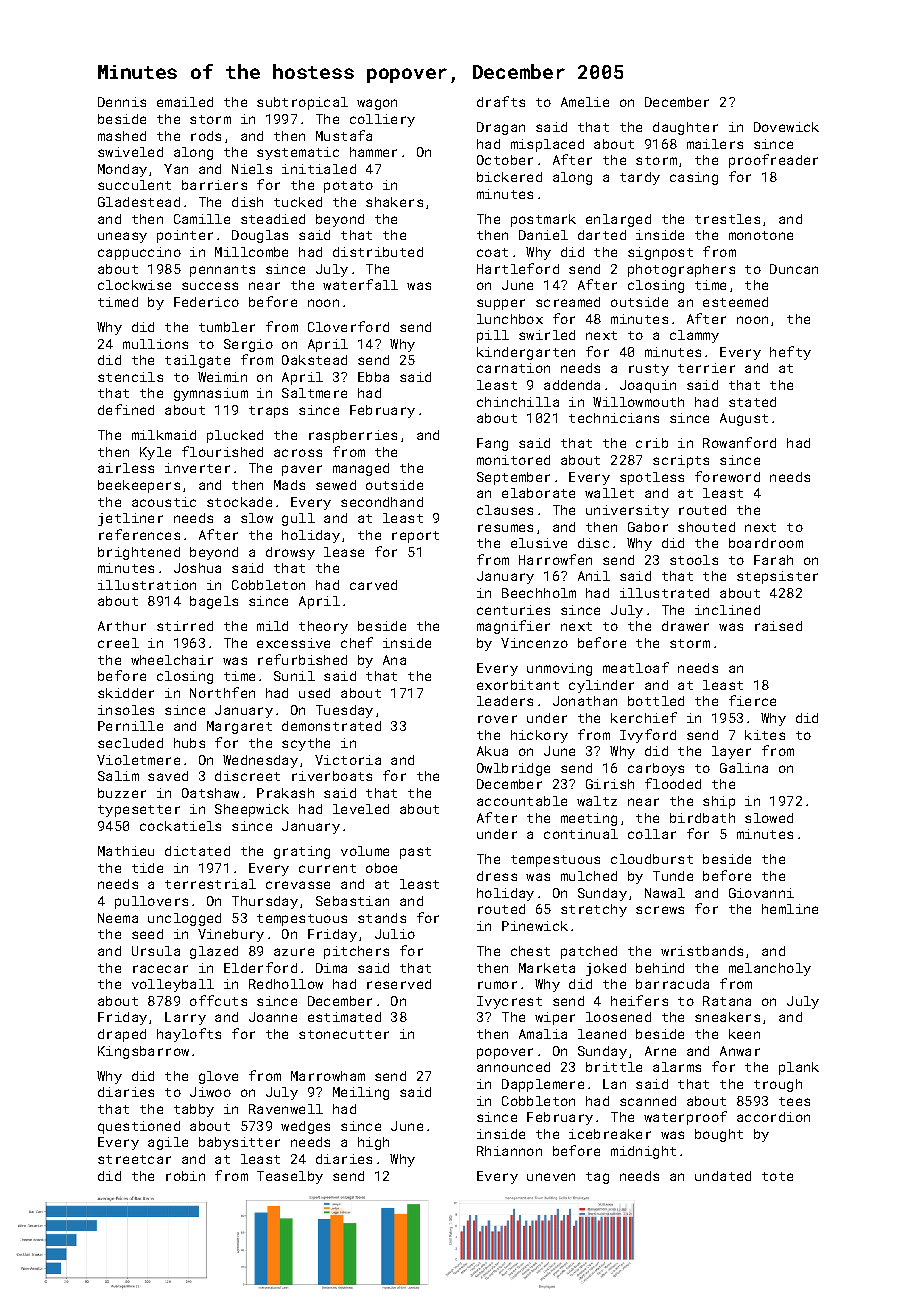  I want to click on Rhiannon, so click(509, 1151).
